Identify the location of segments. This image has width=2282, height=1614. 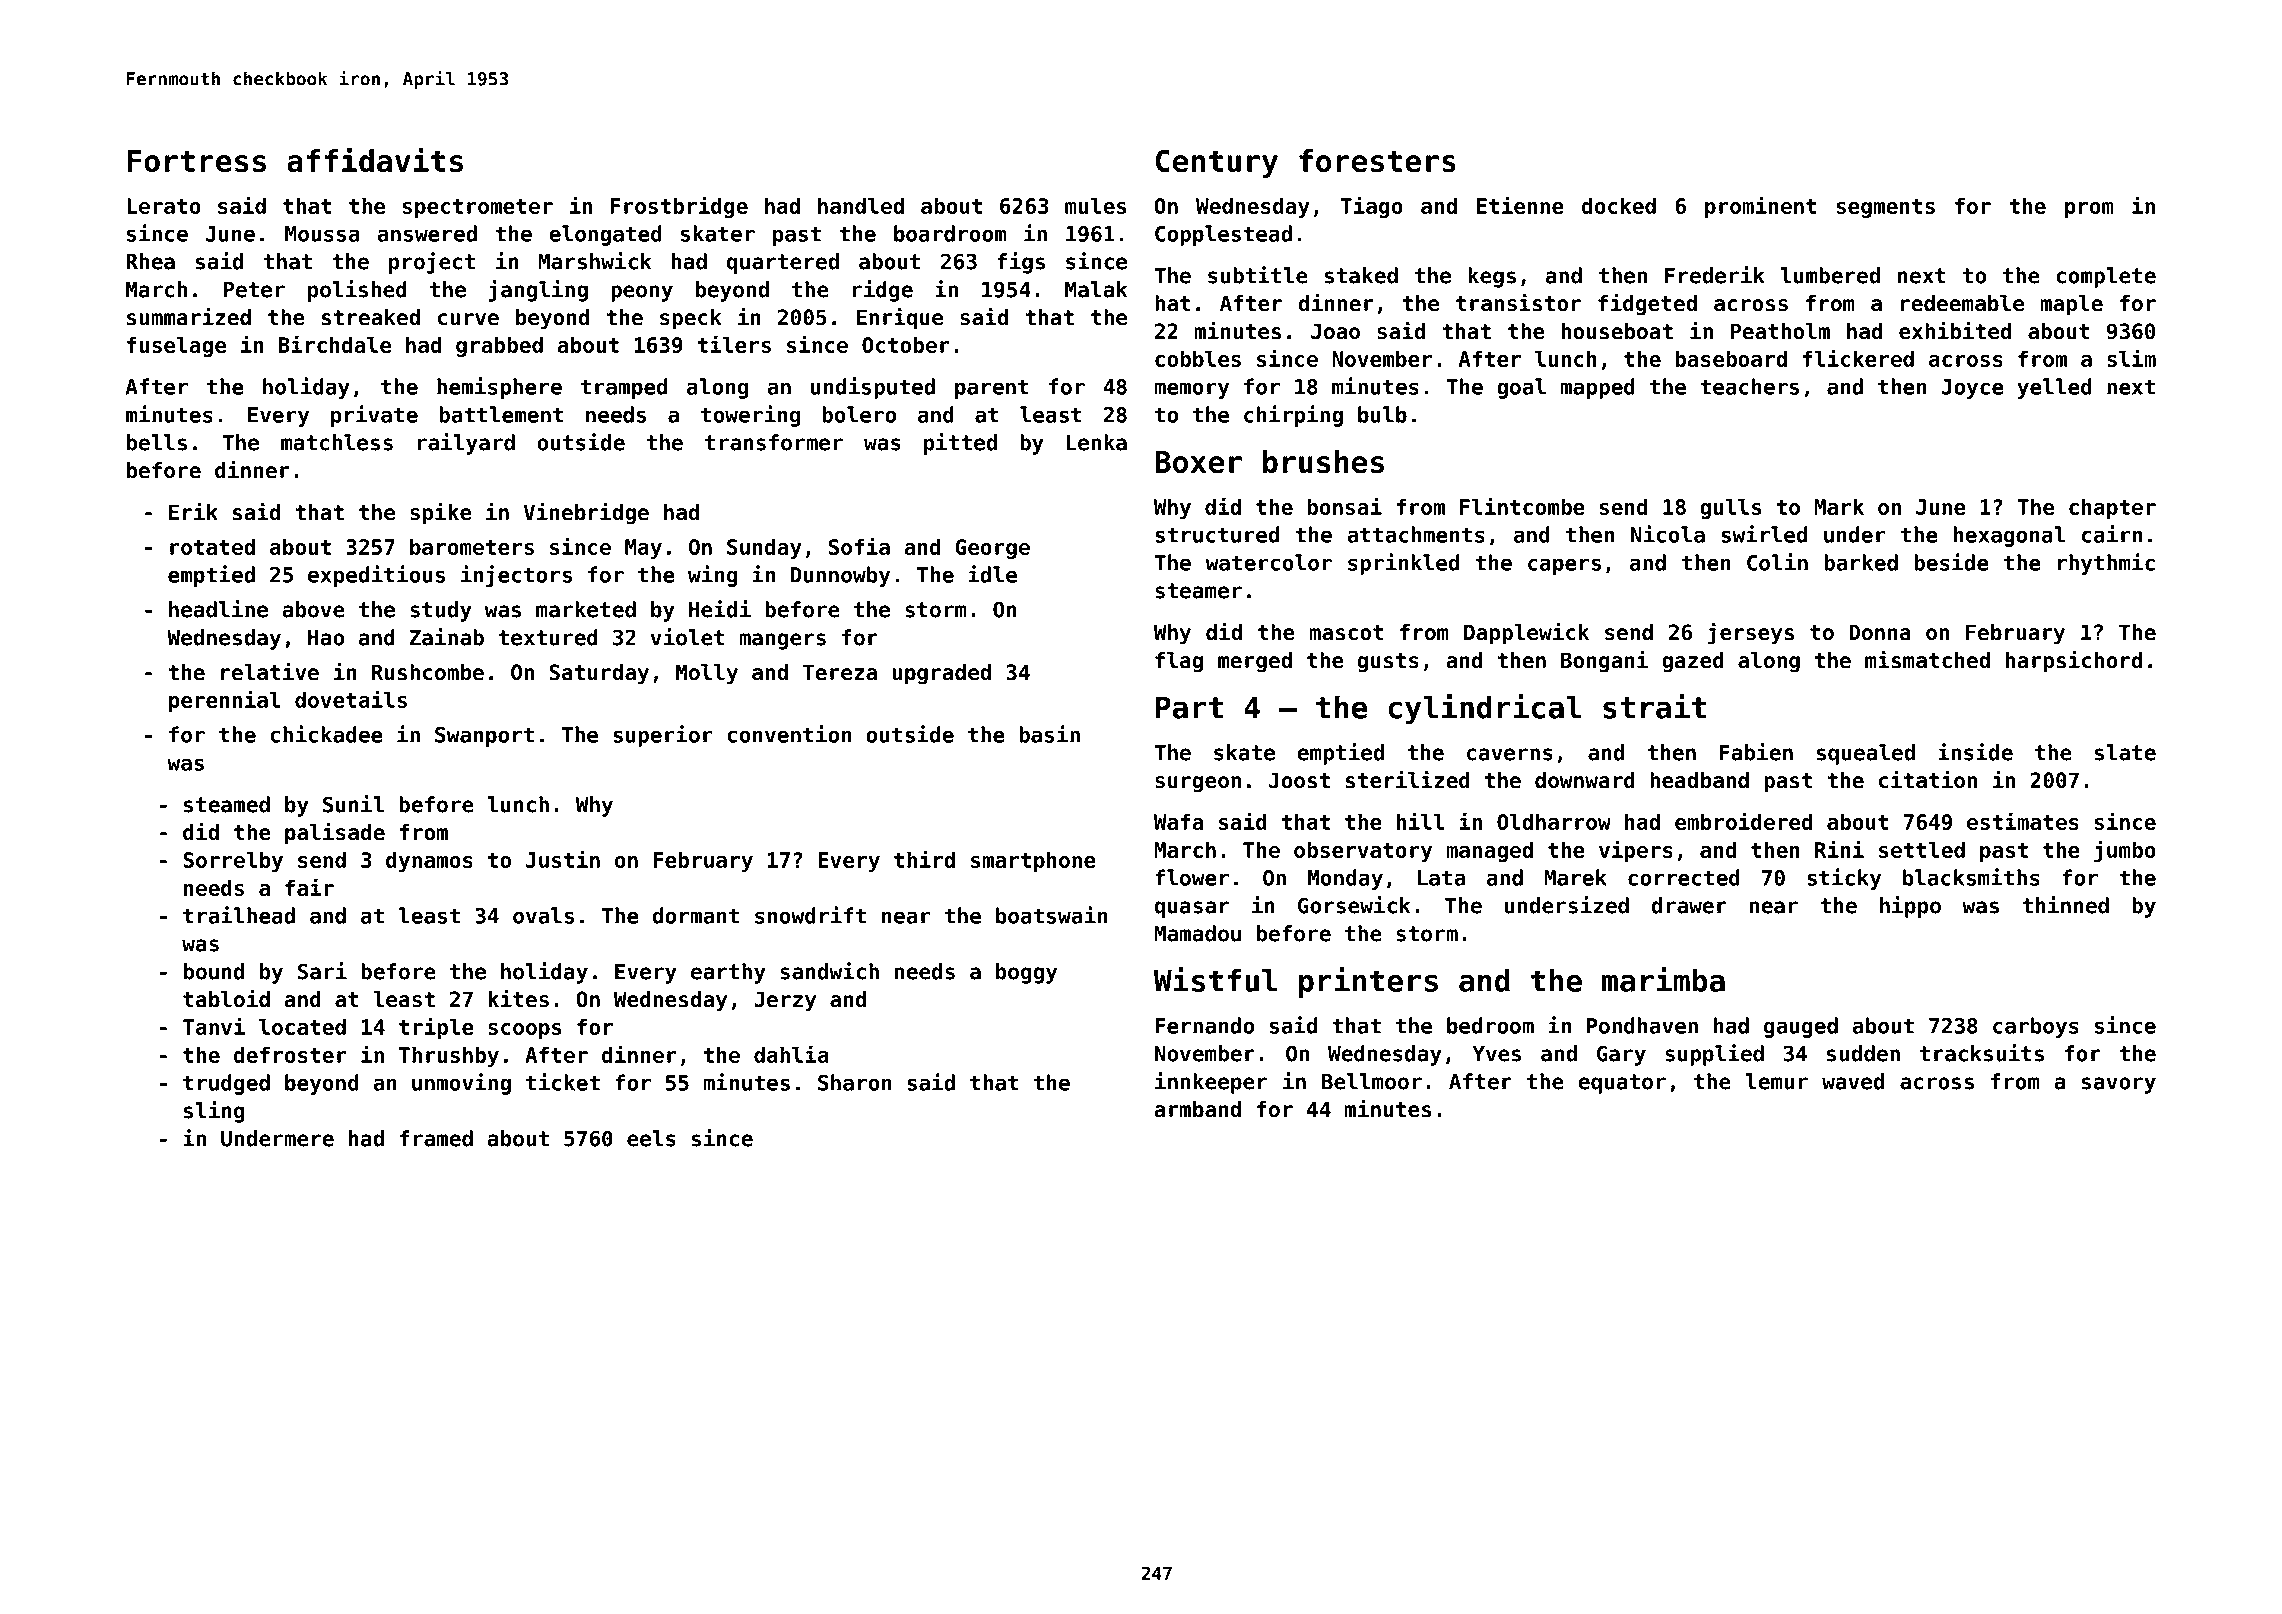
(1886, 208).
